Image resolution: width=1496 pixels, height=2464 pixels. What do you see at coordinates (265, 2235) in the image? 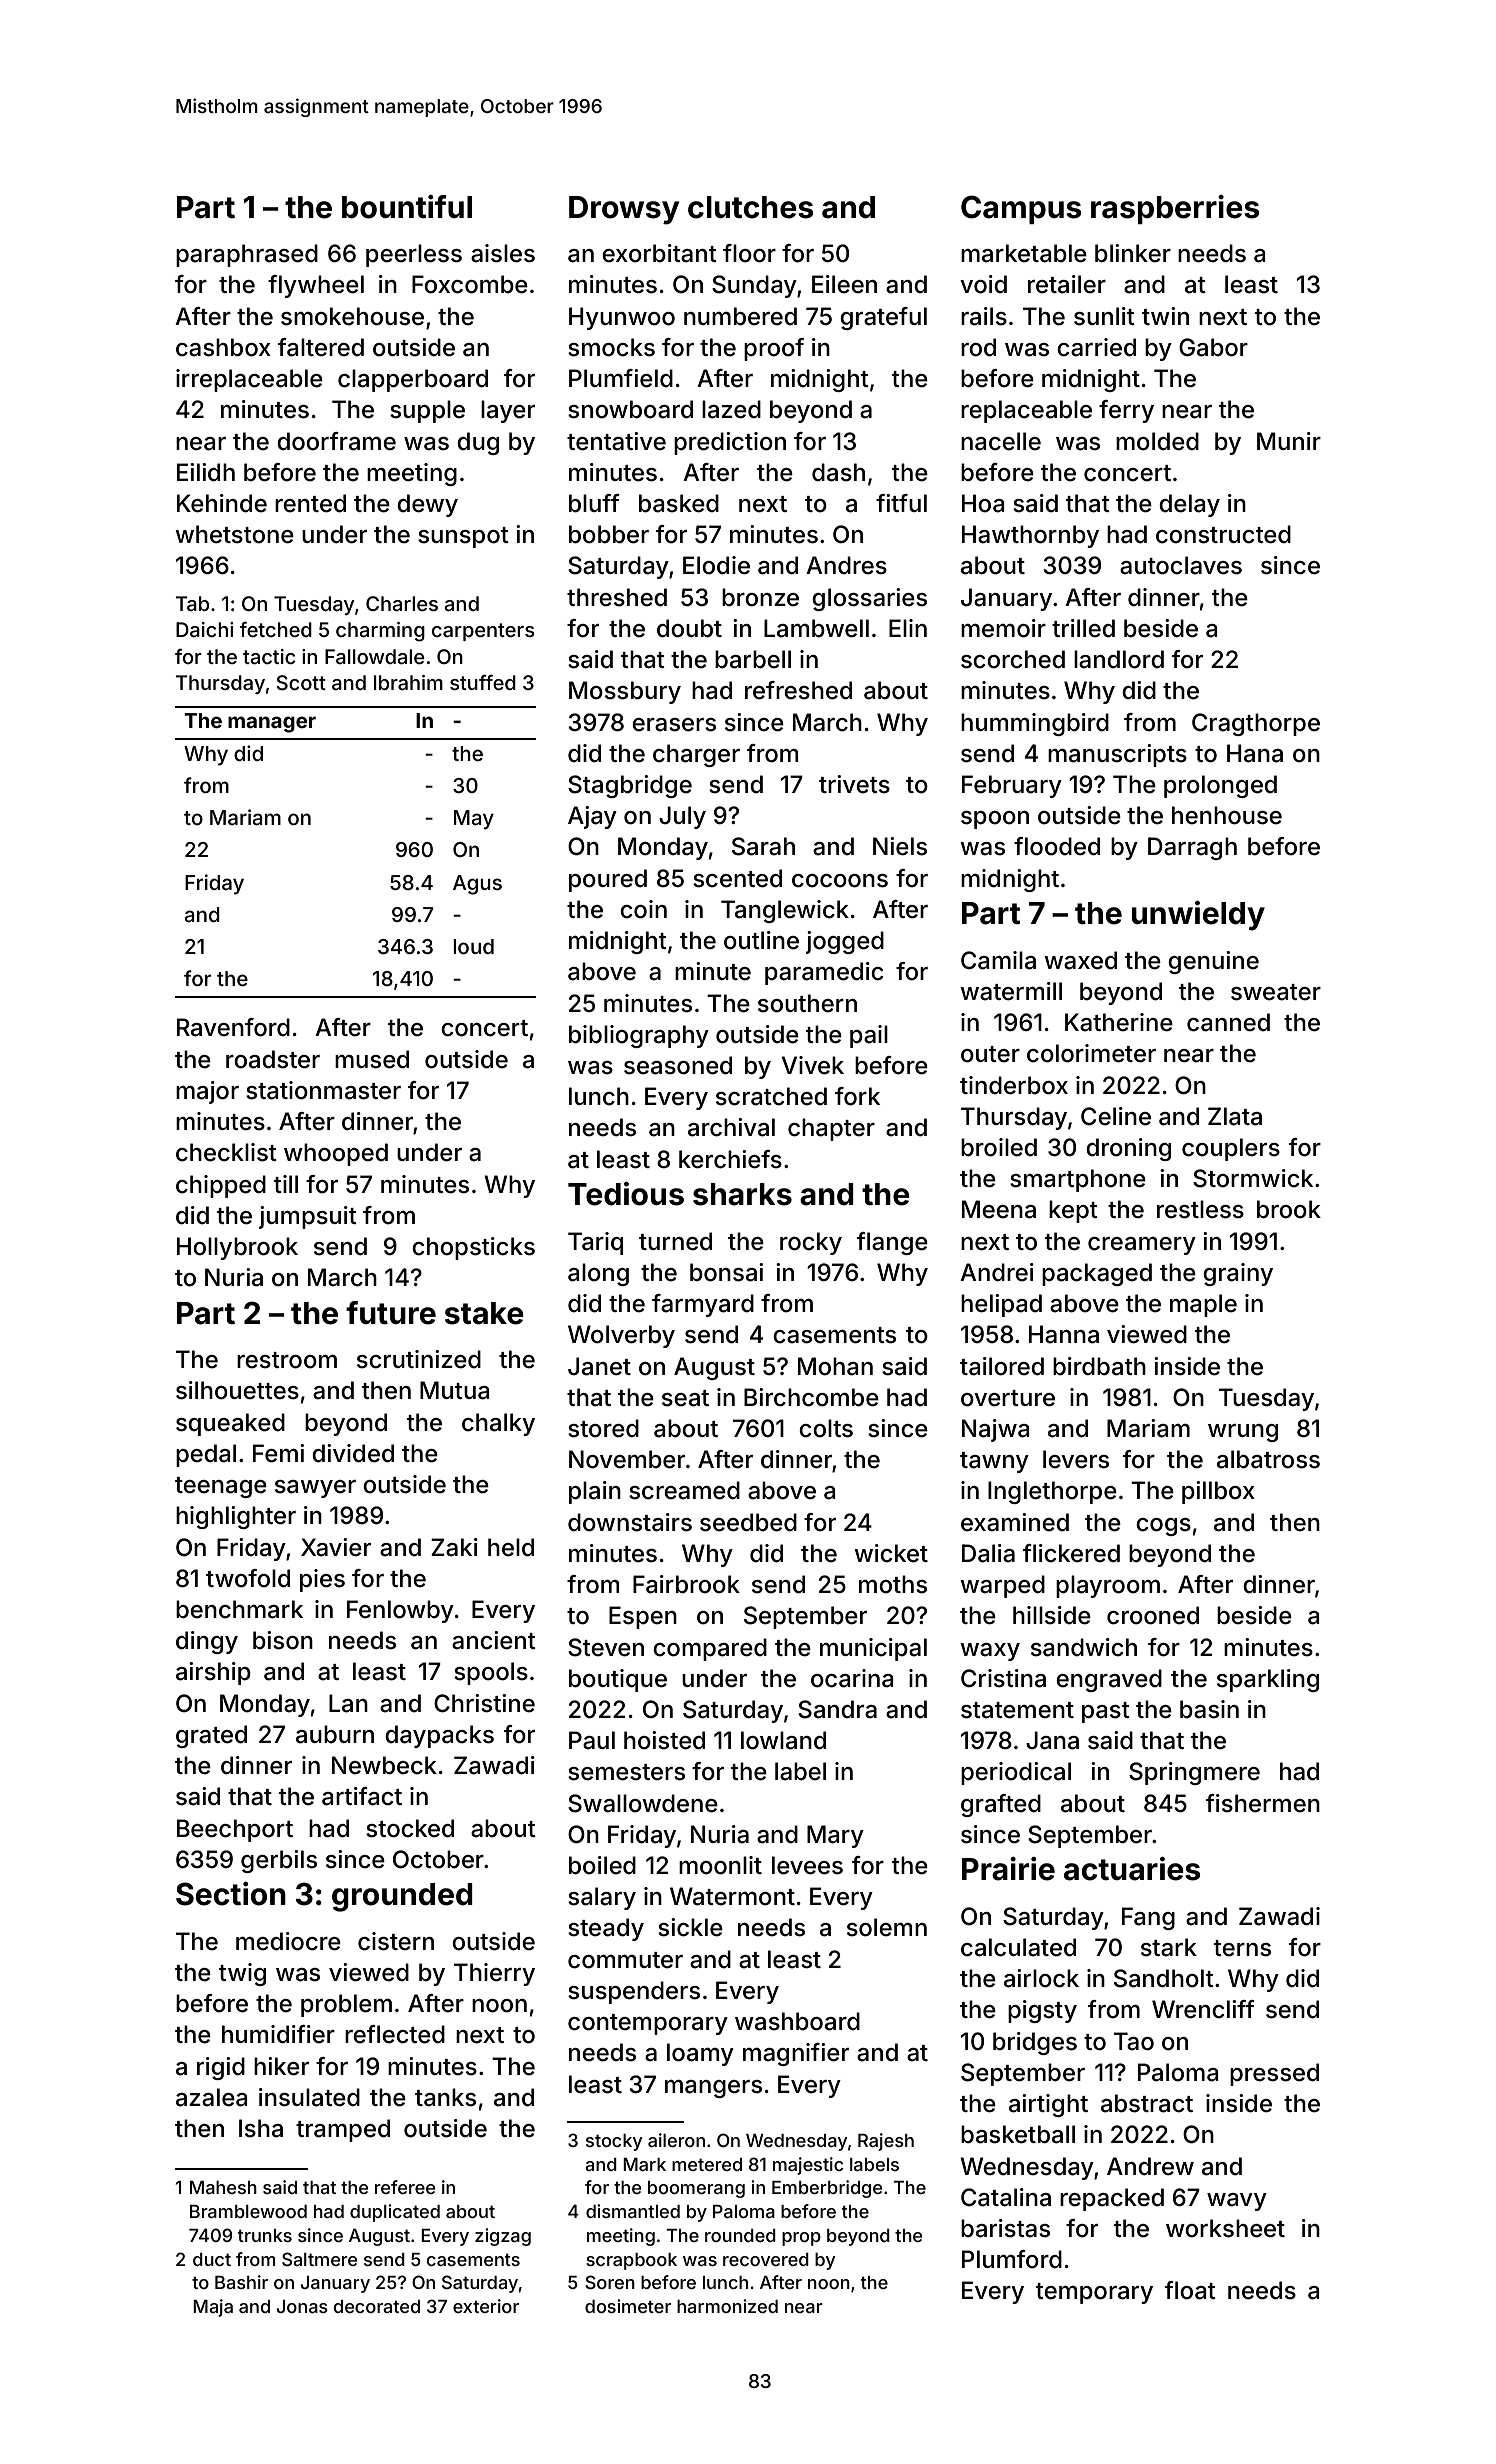
I see `trunks` at bounding box center [265, 2235].
